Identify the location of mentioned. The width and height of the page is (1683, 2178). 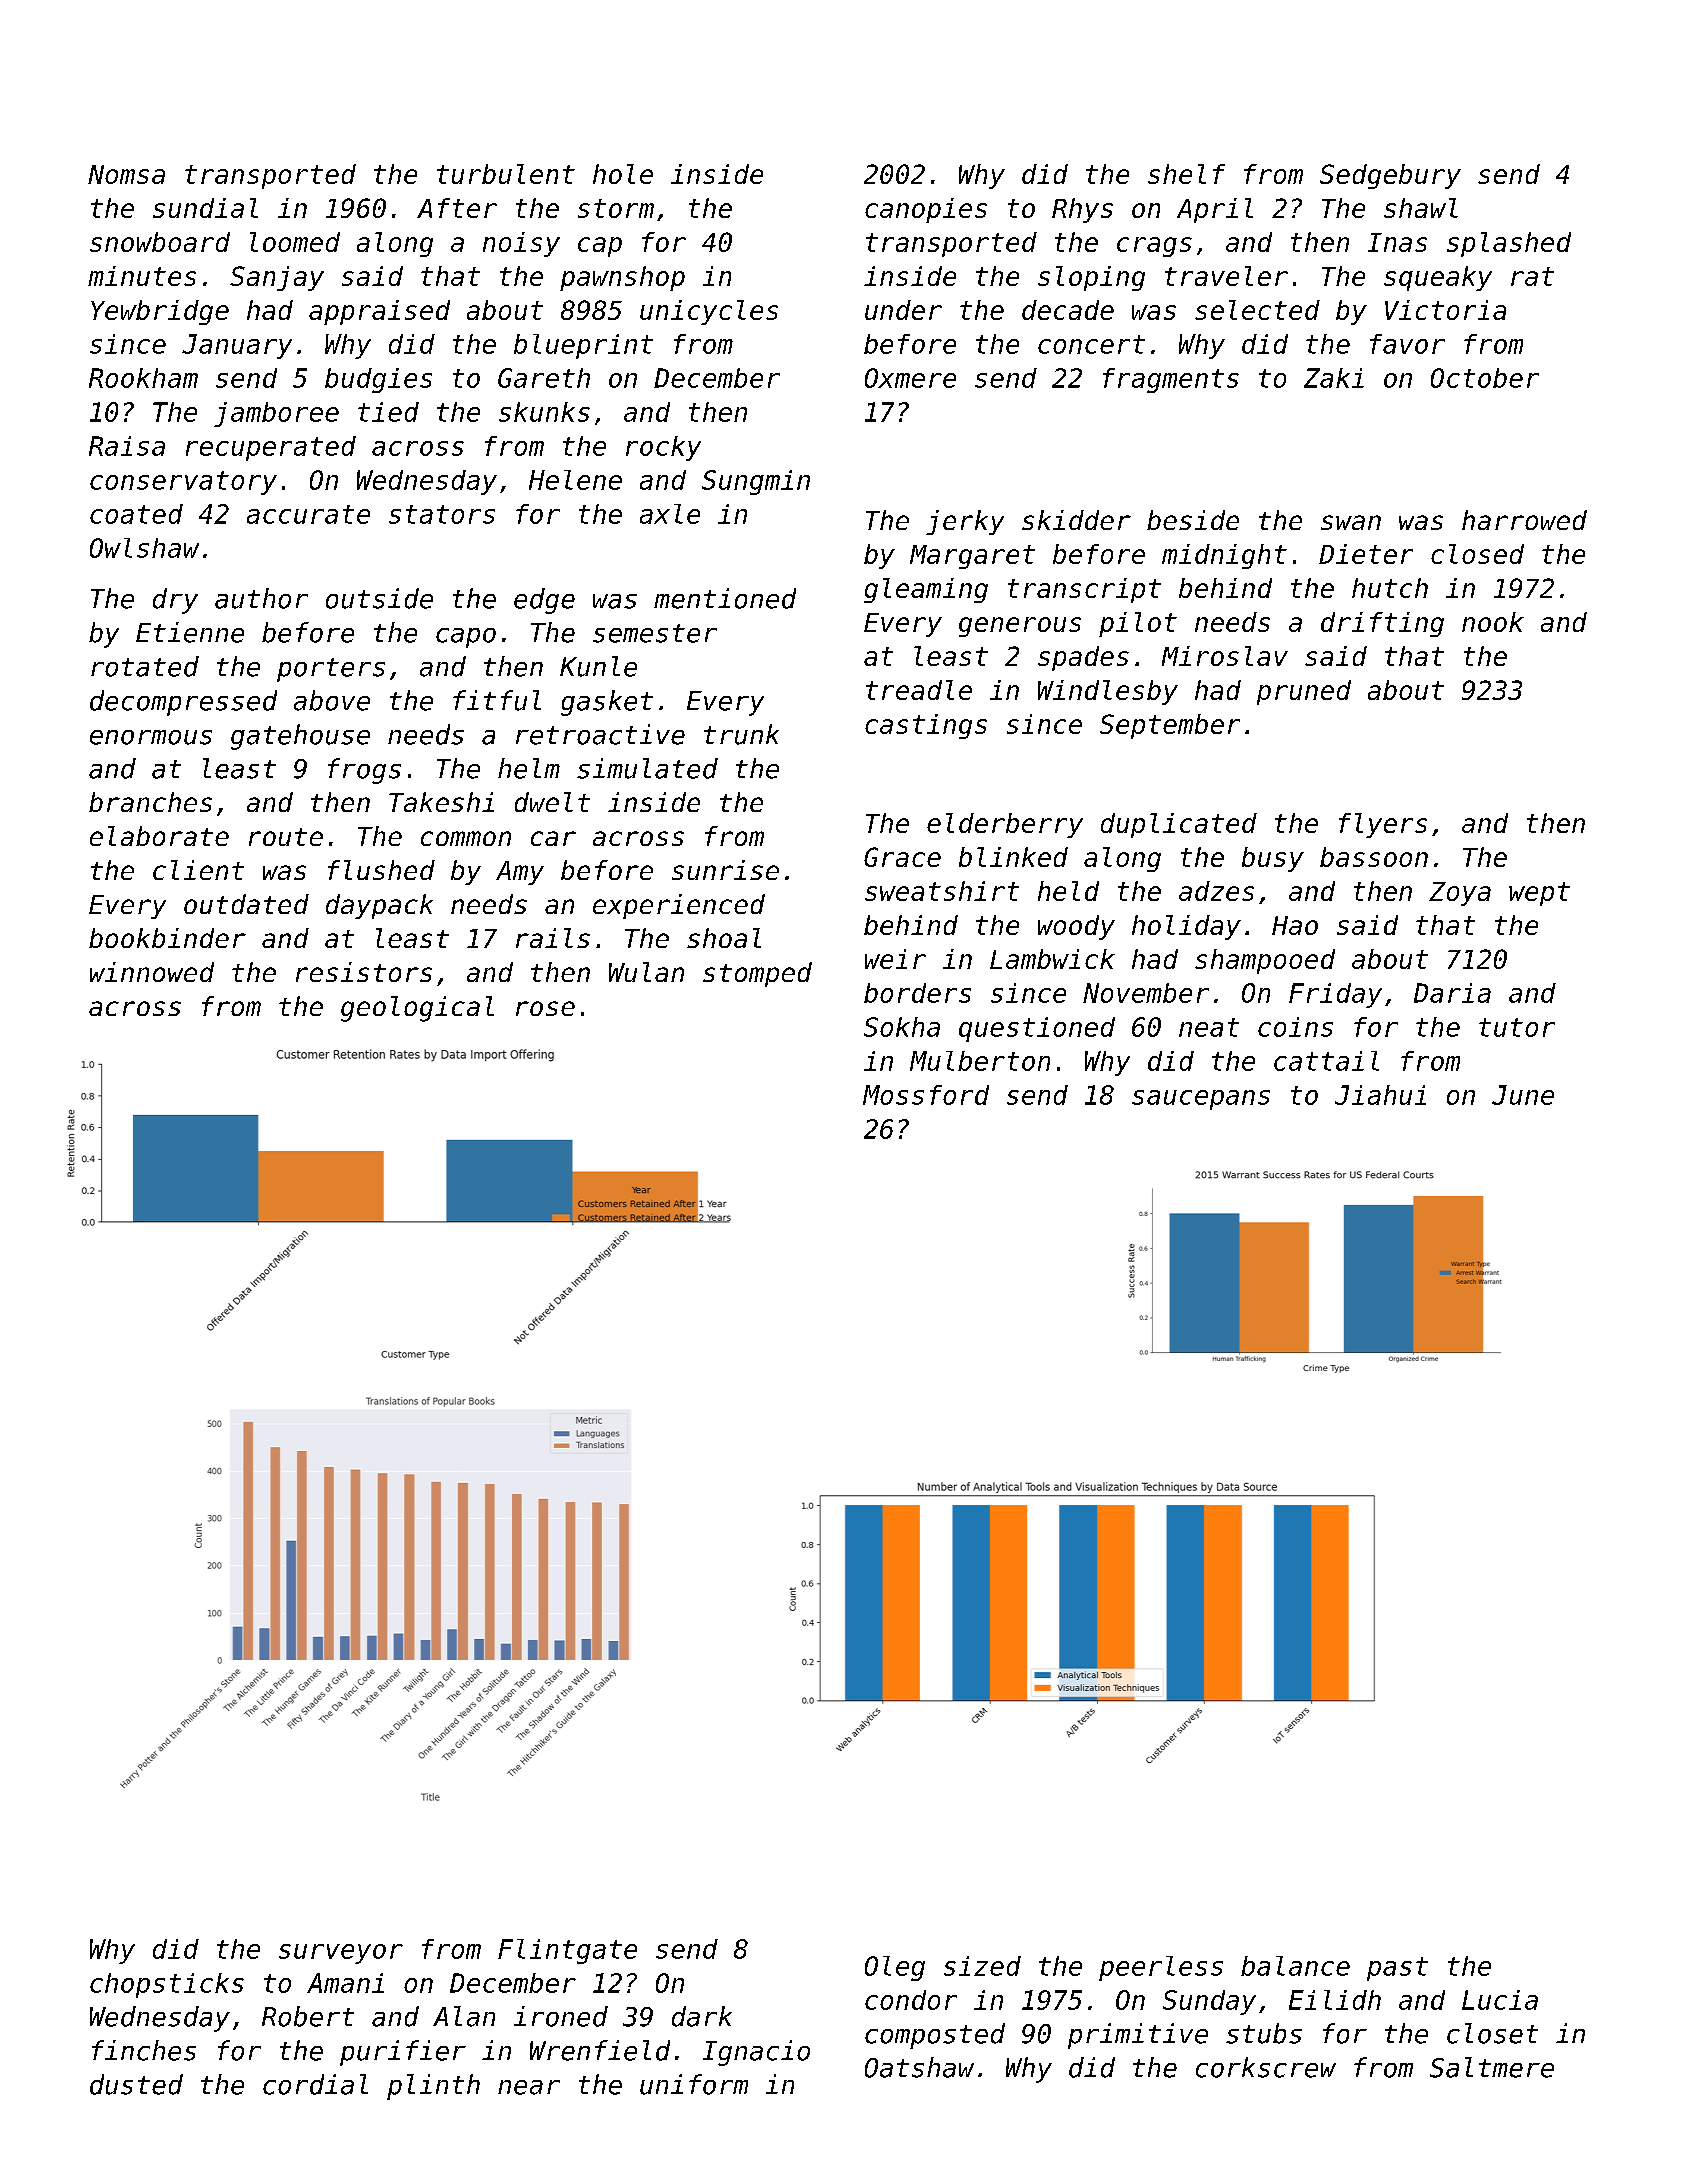
(725, 598).
